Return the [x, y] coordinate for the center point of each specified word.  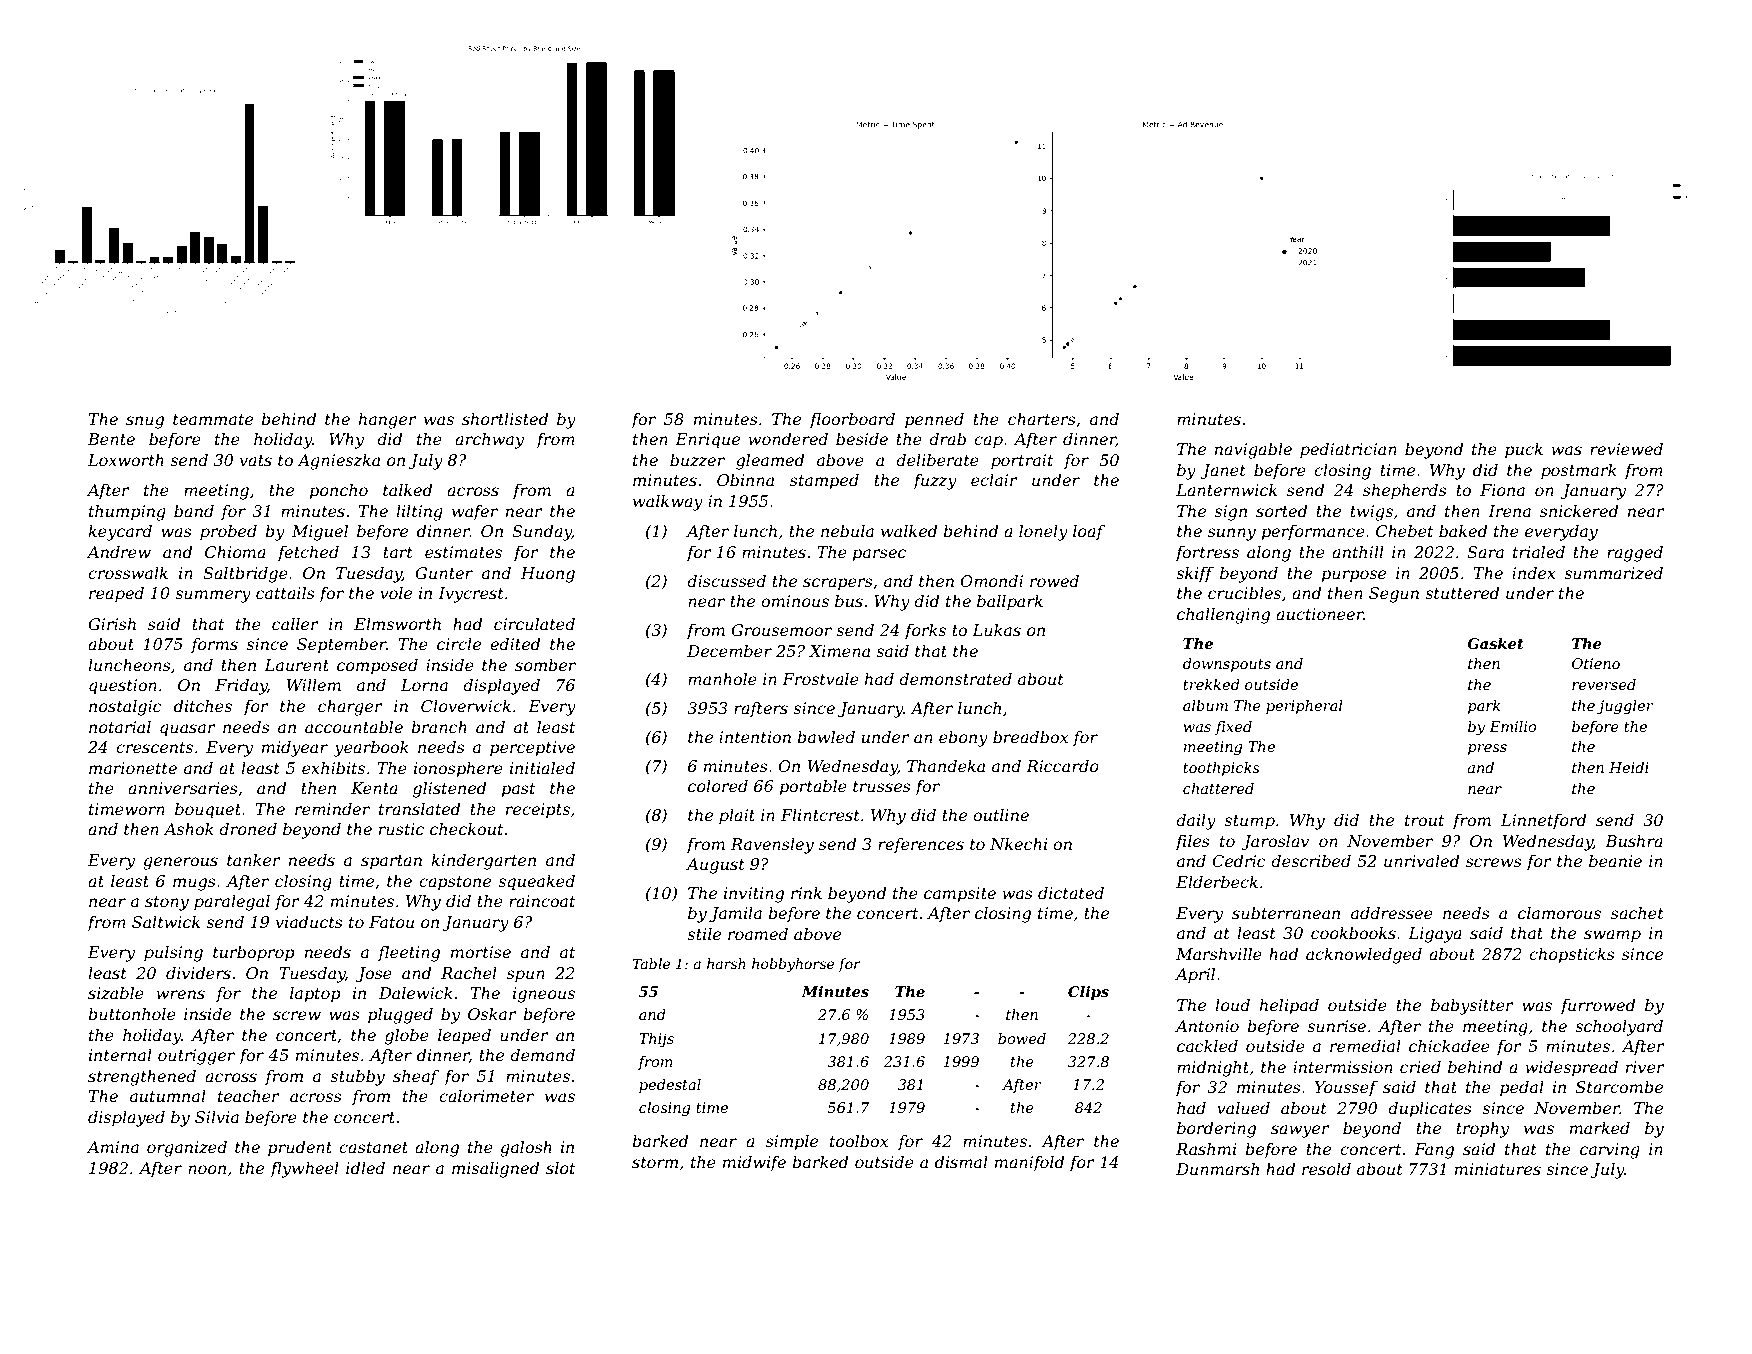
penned [934, 421]
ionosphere [458, 770]
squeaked [536, 883]
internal [120, 1055]
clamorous [1559, 913]
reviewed [1626, 449]
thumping [127, 513]
